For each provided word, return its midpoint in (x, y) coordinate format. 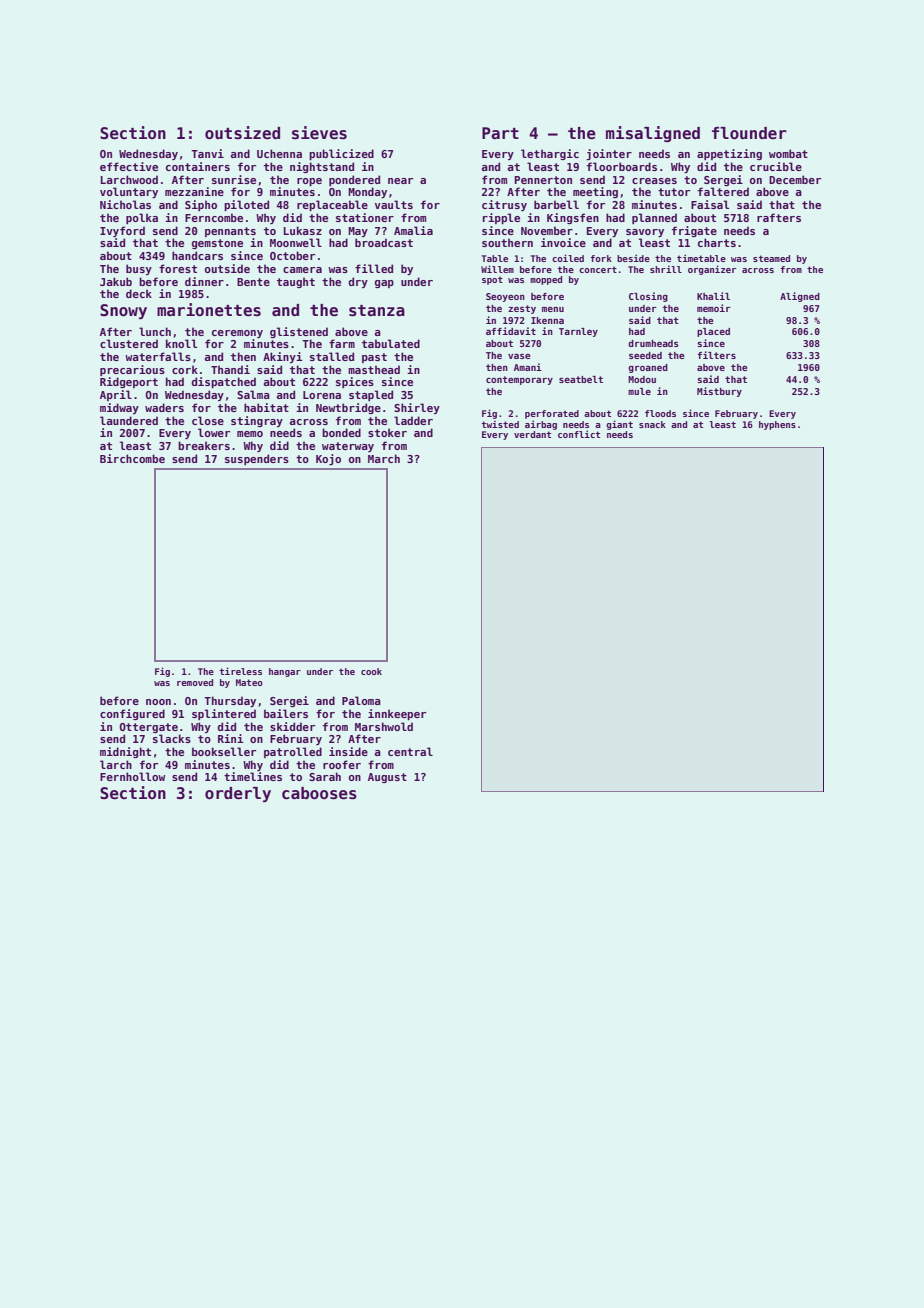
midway (119, 408)
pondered (354, 180)
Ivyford (122, 231)
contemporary (519, 380)
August (387, 778)
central (410, 751)
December (795, 179)
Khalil (713, 296)
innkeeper (397, 714)
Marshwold (384, 726)
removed (195, 682)
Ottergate (148, 728)
